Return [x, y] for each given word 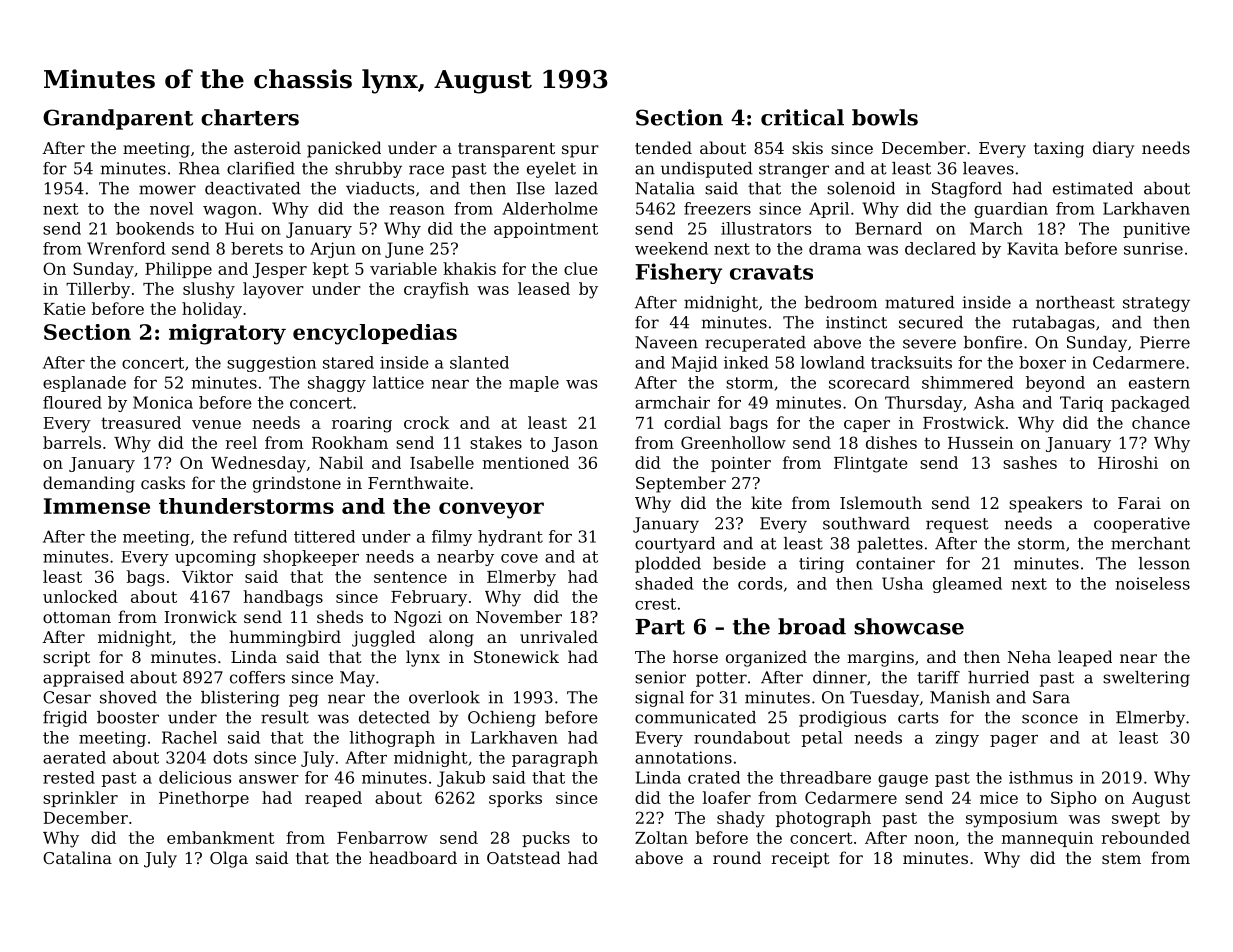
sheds [340, 616]
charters [250, 117]
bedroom [841, 302]
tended [663, 147]
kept [331, 270]
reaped [333, 799]
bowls [885, 117]
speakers [1045, 504]
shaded [664, 583]
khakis [469, 268]
